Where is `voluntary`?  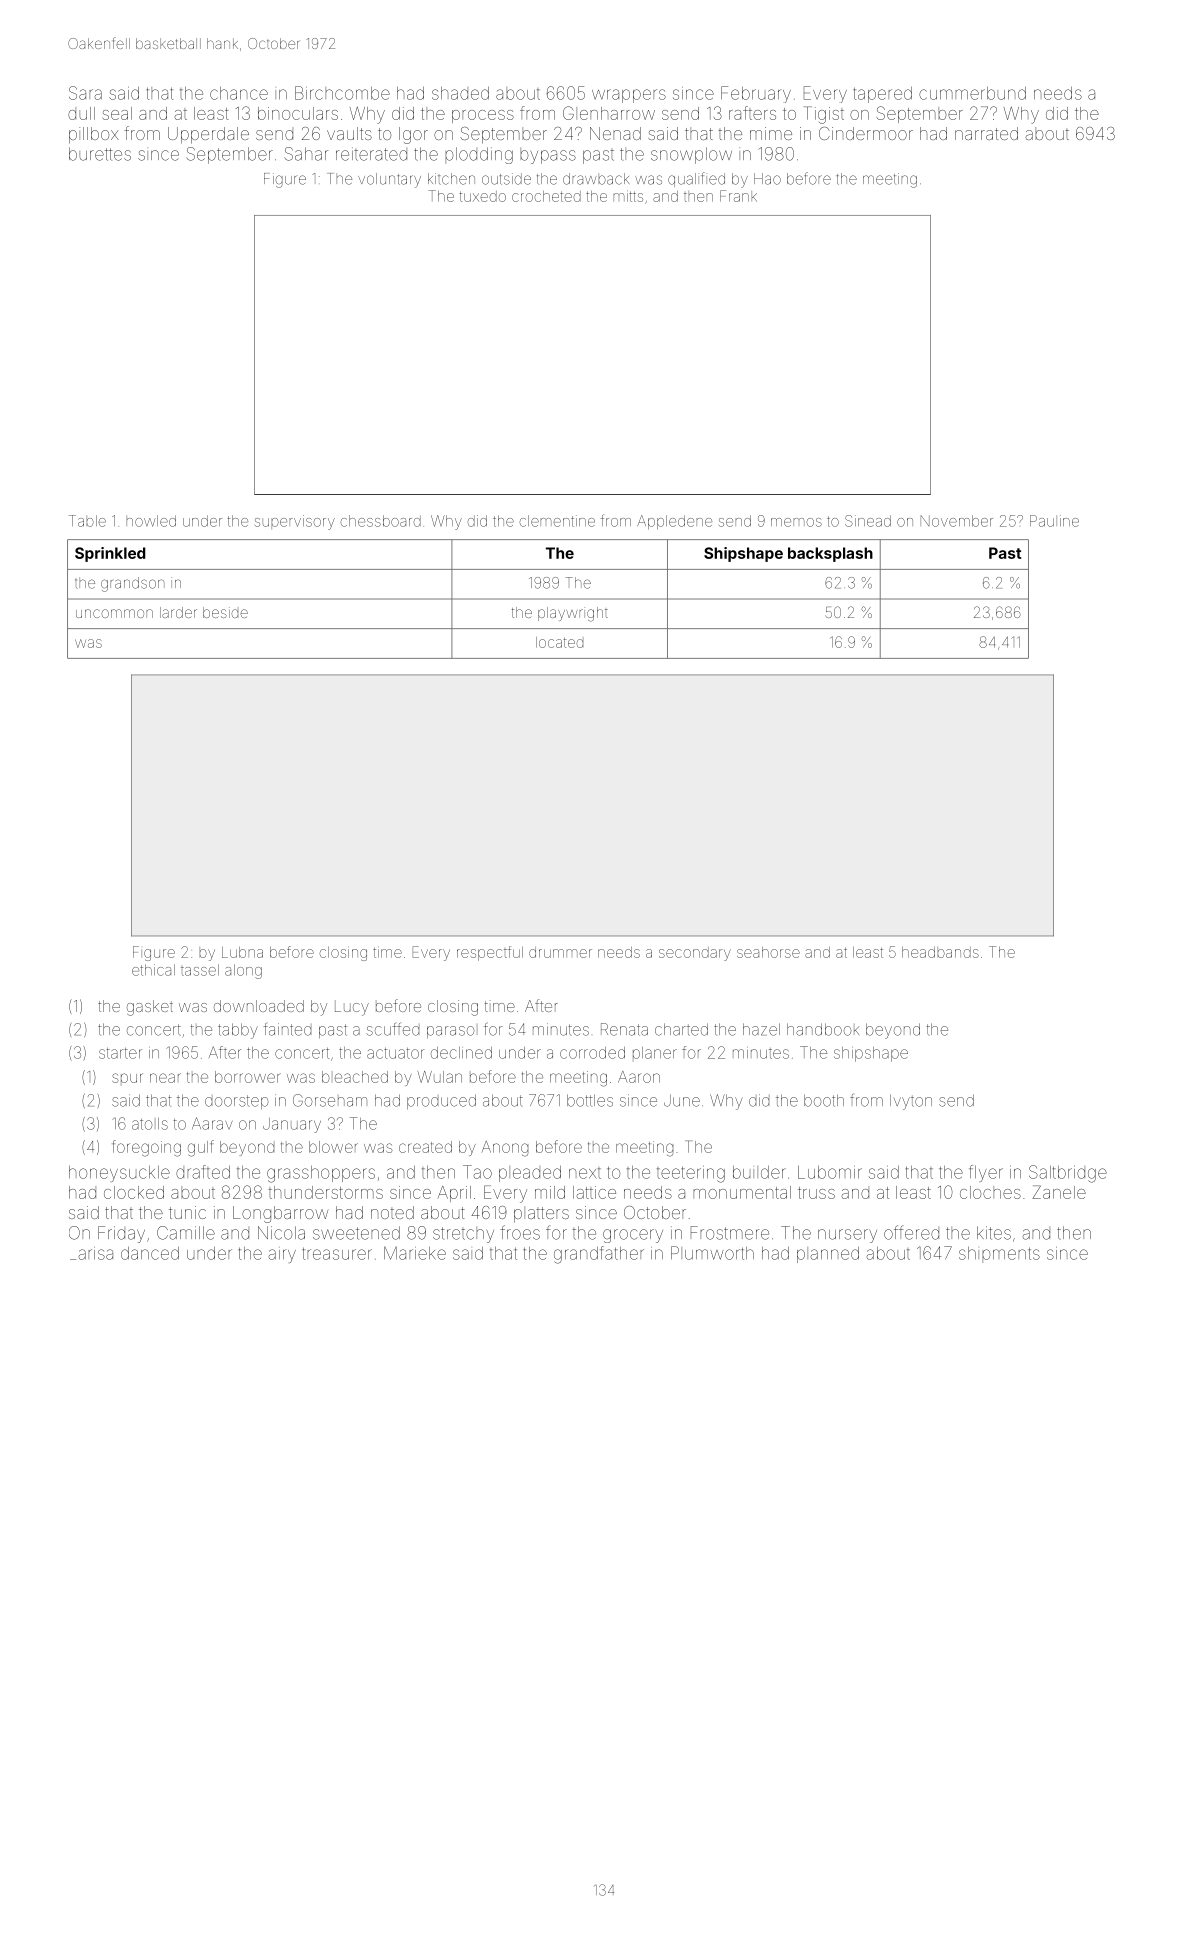 voluntary is located at coordinates (389, 180).
